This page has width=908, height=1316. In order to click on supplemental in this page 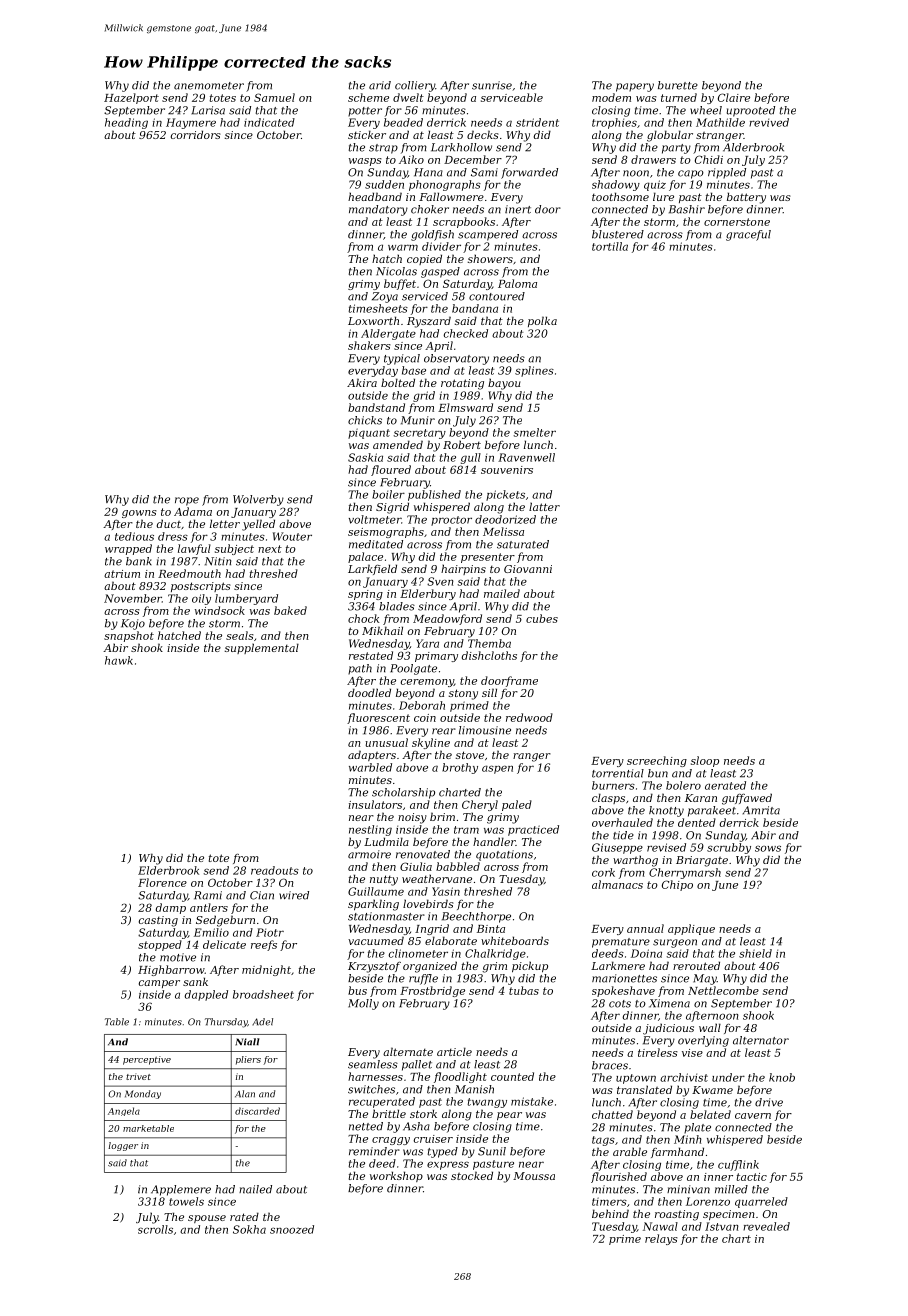, I will do `click(262, 648)`.
